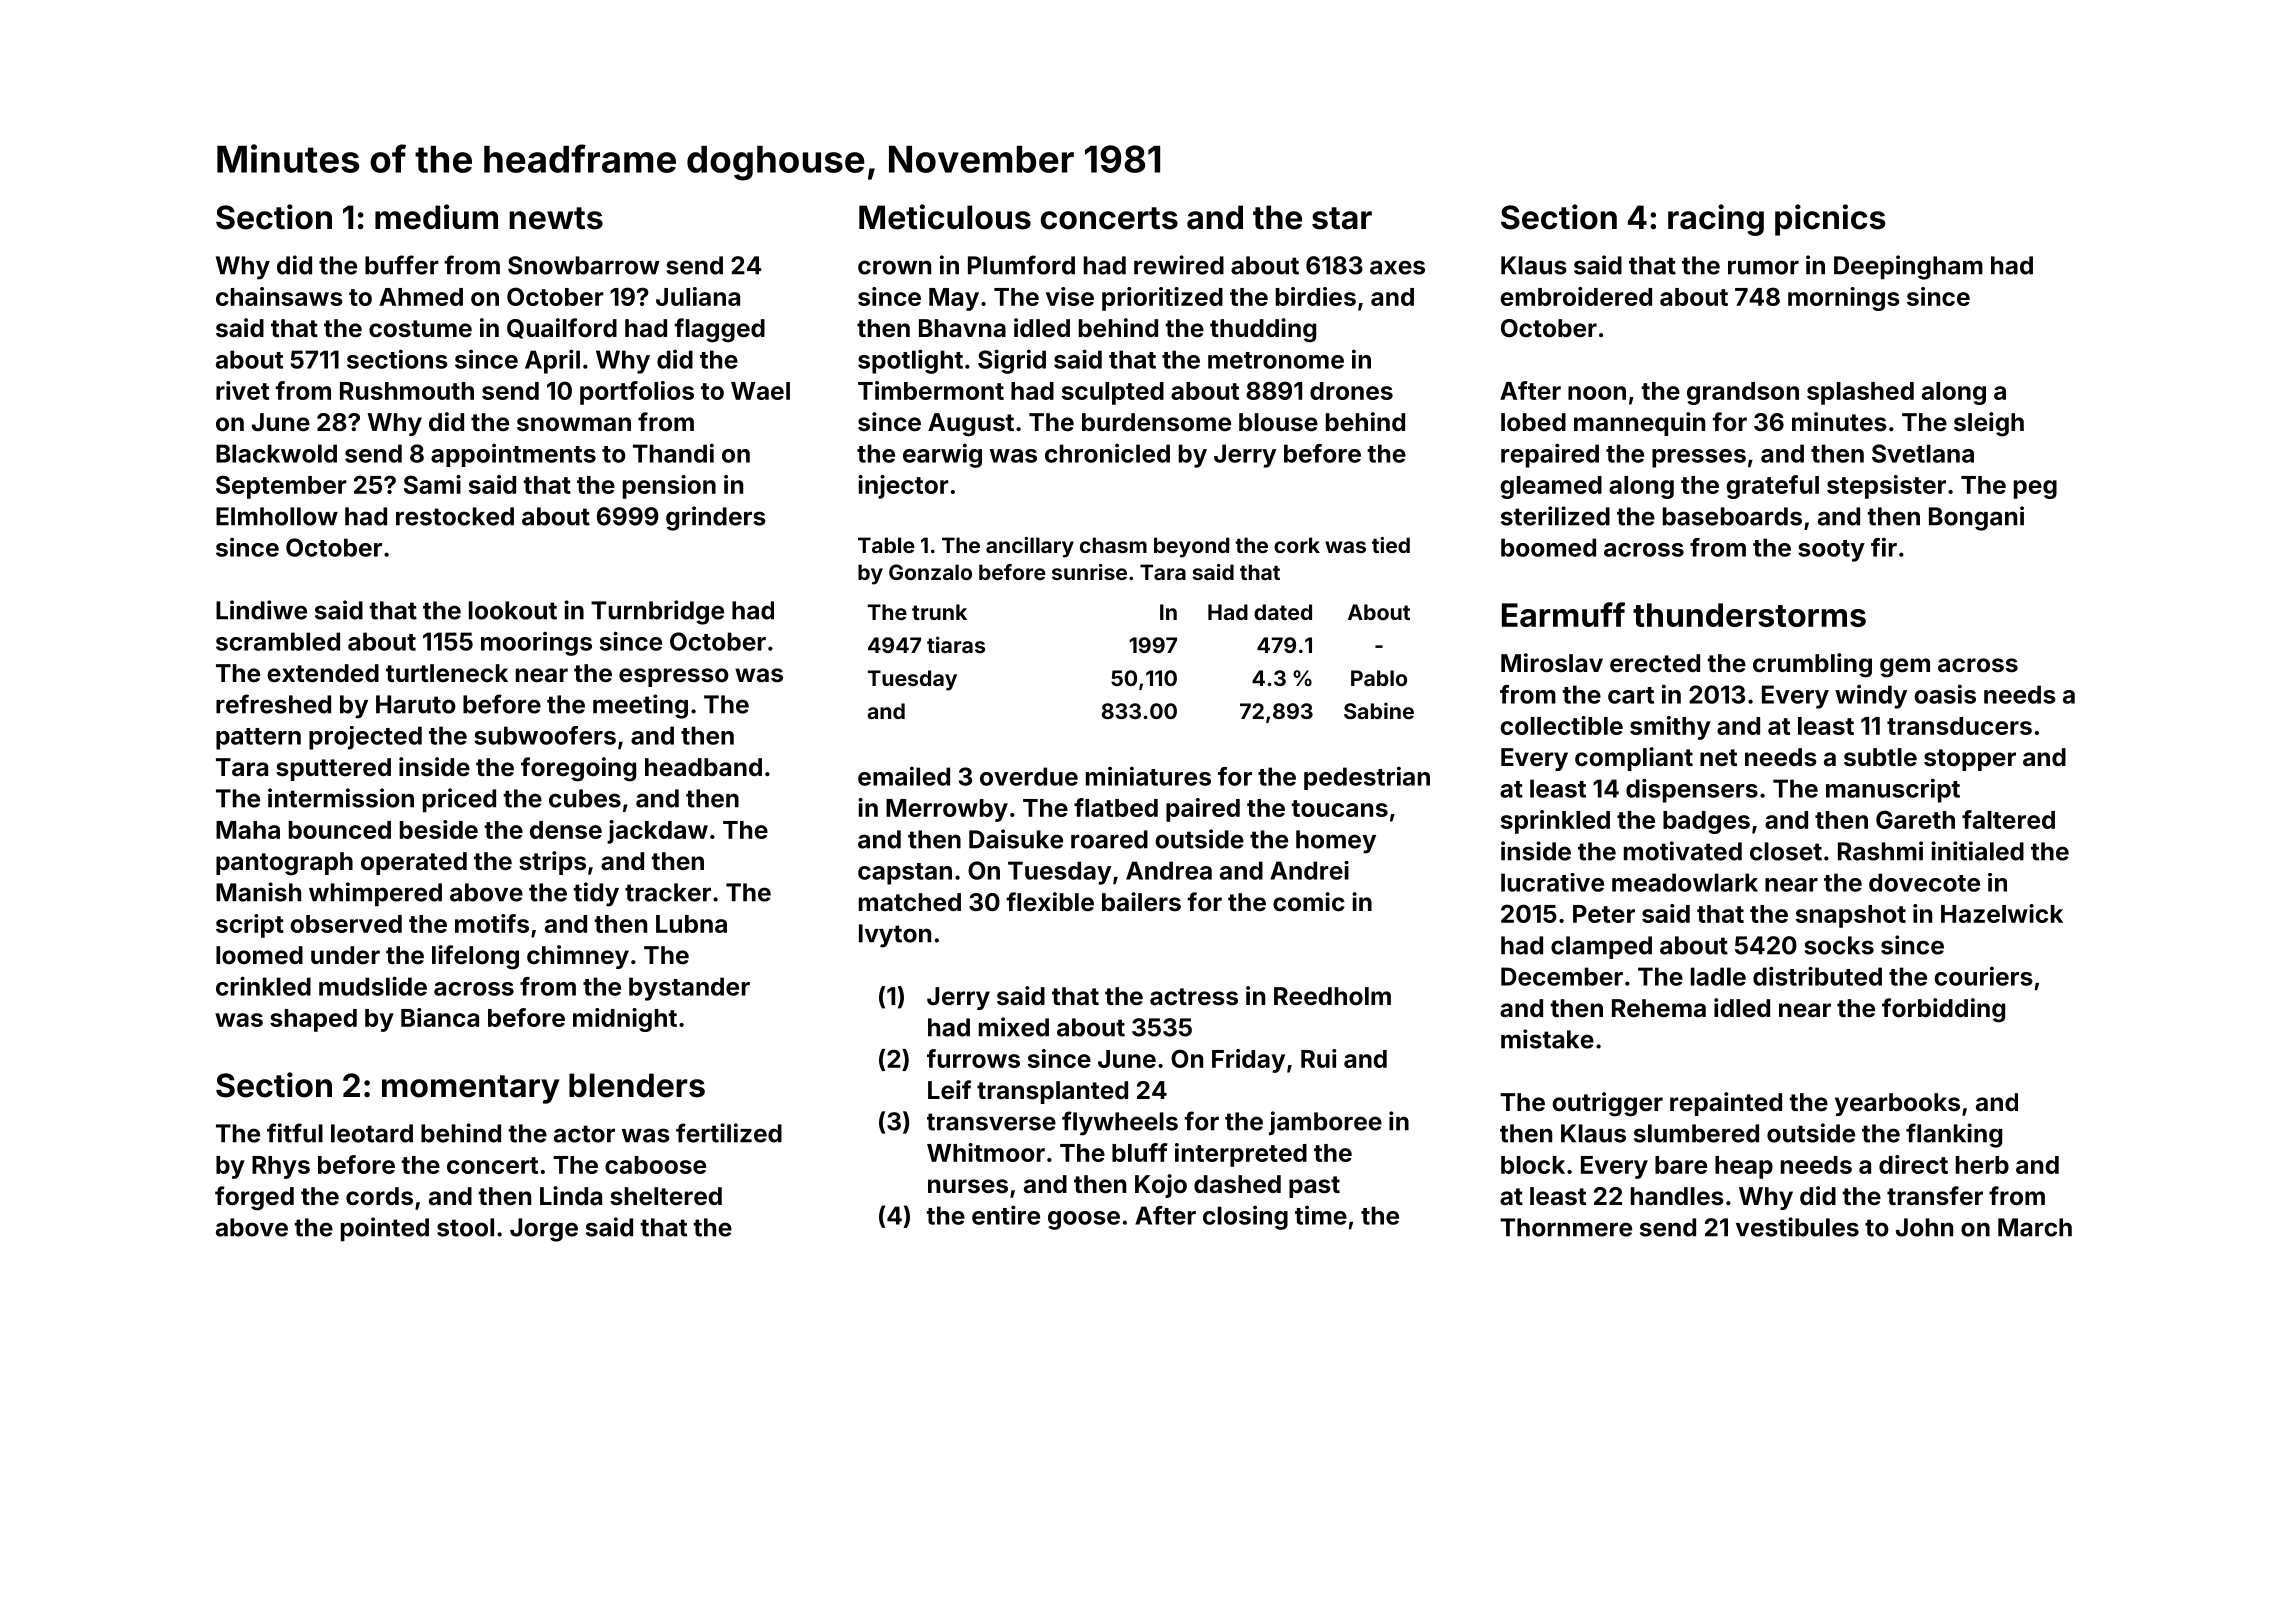 The width and height of the document is (2292, 1620). Describe the element at coordinates (703, 767) in the document. I see `headband` at that location.
